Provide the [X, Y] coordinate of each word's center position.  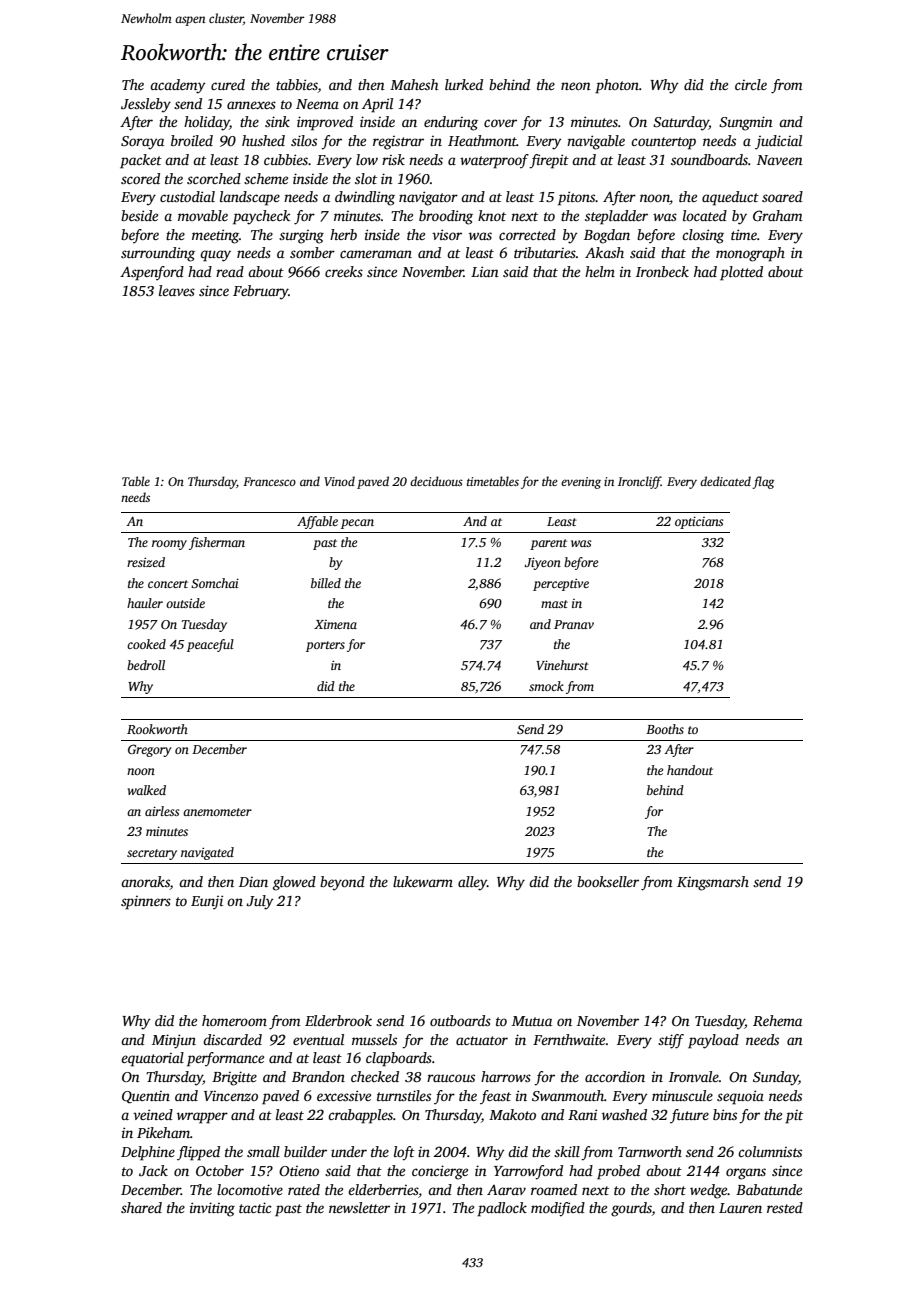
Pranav [574, 624]
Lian [485, 271]
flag [764, 482]
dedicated [725, 481]
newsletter [359, 1207]
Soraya [142, 143]
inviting [212, 1209]
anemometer [217, 812]
